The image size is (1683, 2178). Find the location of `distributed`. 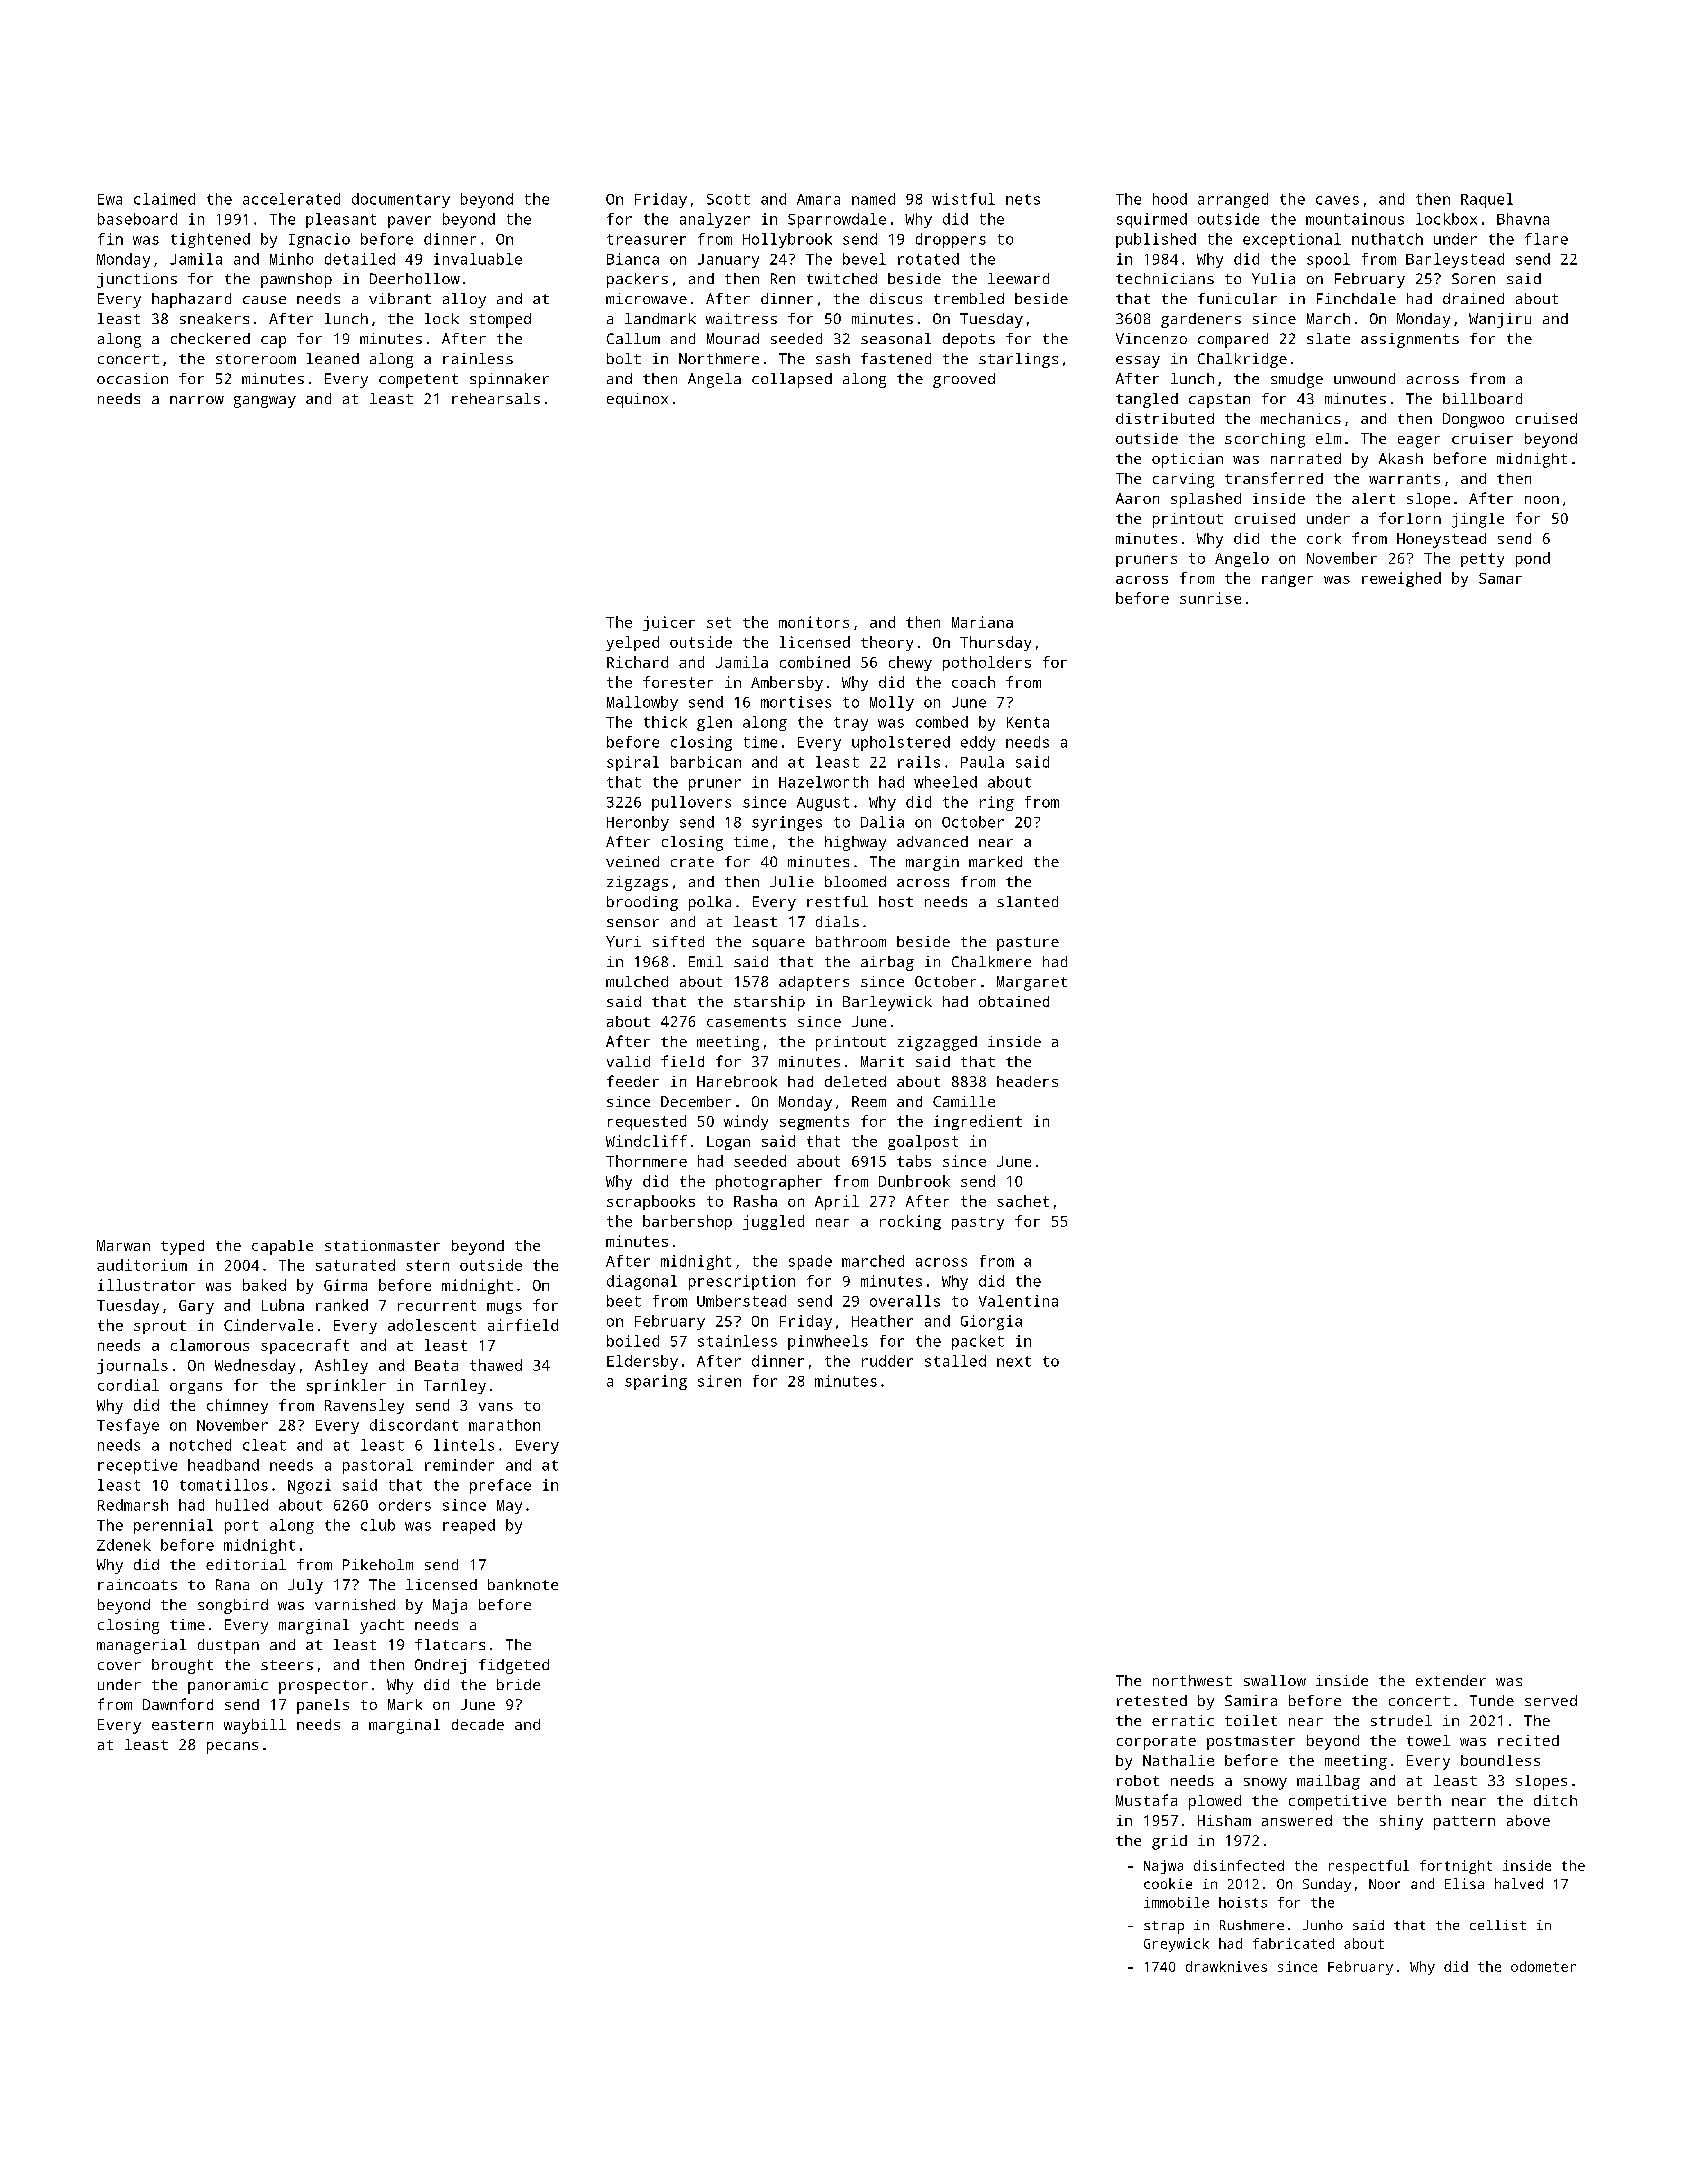

distributed is located at coordinates (1165, 418).
